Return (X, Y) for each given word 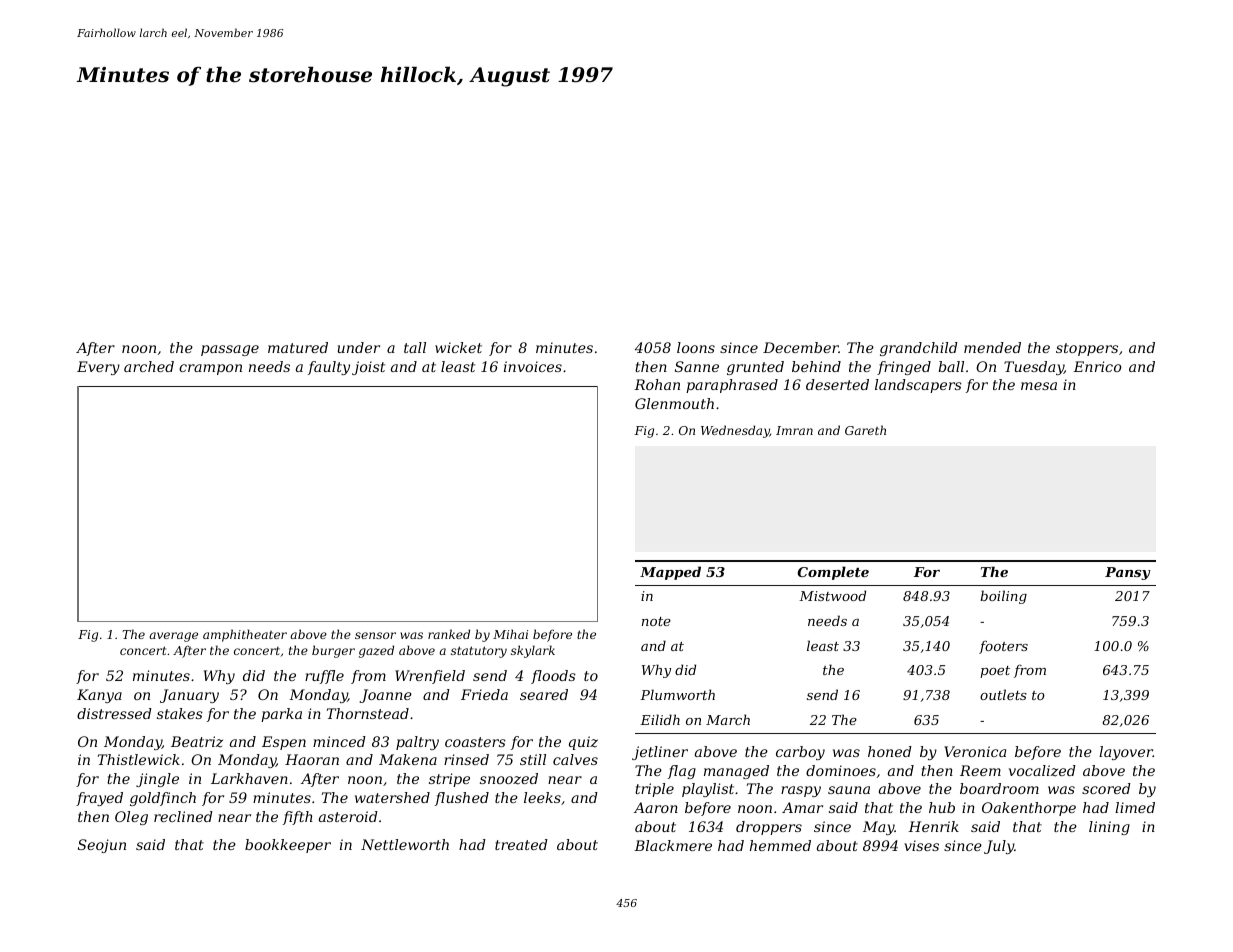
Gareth (865, 430)
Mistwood (832, 595)
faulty (329, 368)
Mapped (670, 573)
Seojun (102, 846)
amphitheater (245, 635)
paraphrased (732, 386)
